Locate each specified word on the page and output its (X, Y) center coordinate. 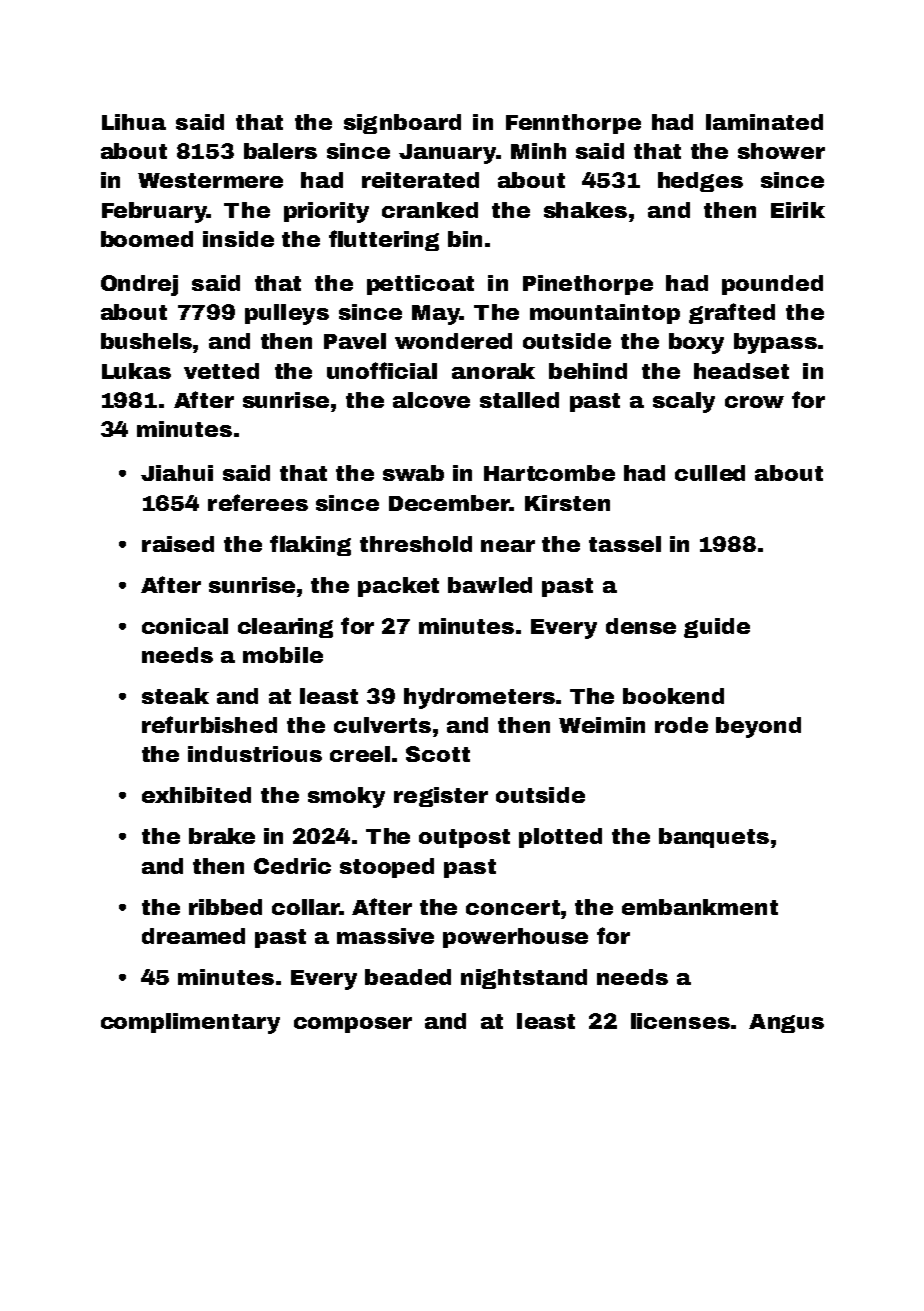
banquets (714, 838)
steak (175, 696)
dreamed (193, 936)
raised (178, 544)
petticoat (420, 285)
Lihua (134, 122)
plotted (560, 838)
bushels (146, 341)
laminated (764, 122)
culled (710, 473)
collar (305, 907)
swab (413, 473)
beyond (758, 727)
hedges (700, 182)
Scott (438, 754)
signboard (402, 124)
